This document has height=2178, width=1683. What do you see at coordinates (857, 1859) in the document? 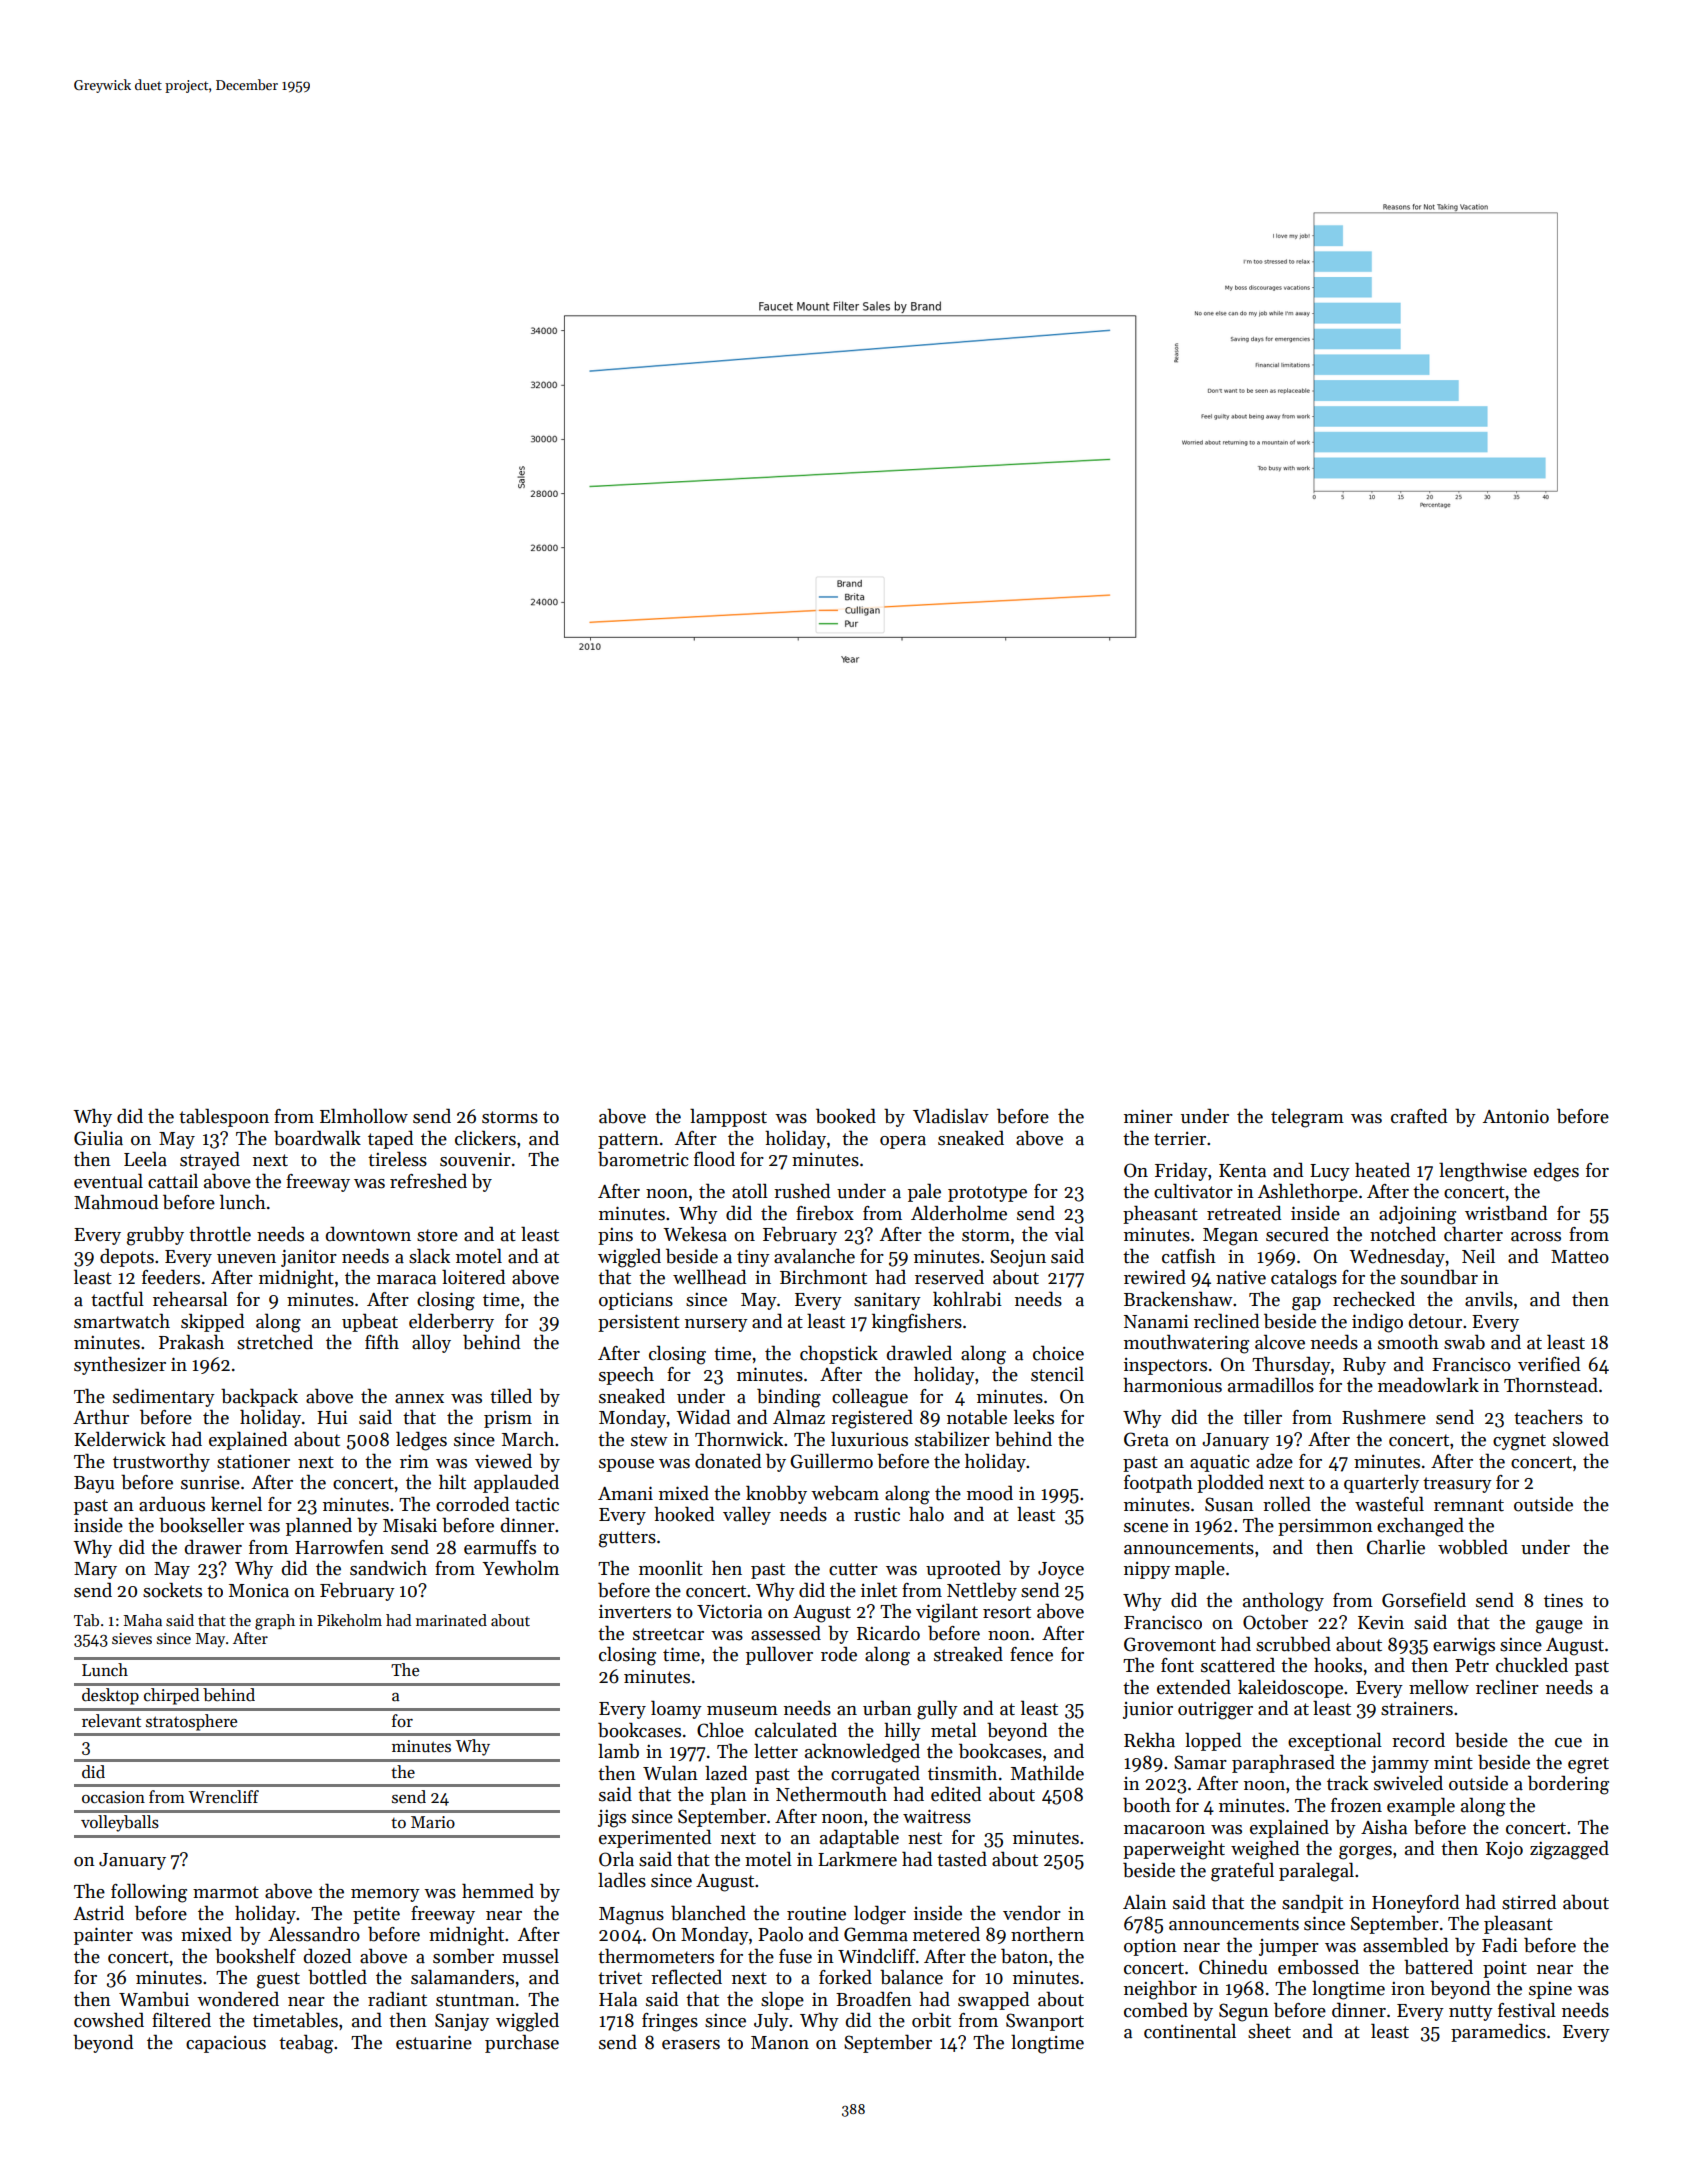
I see `Larkmere` at bounding box center [857, 1859].
